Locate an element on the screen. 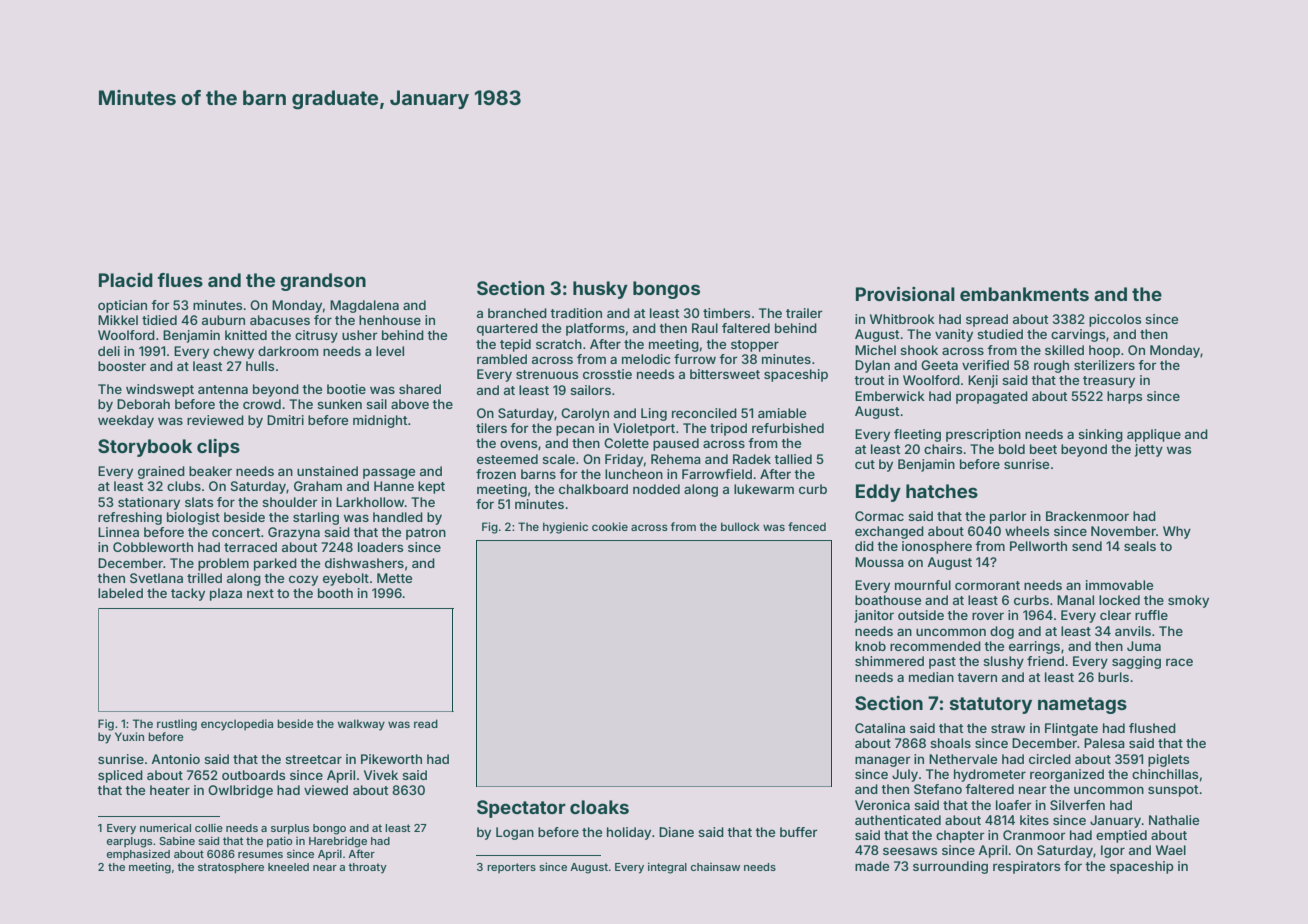  husky is located at coordinates (600, 290).
